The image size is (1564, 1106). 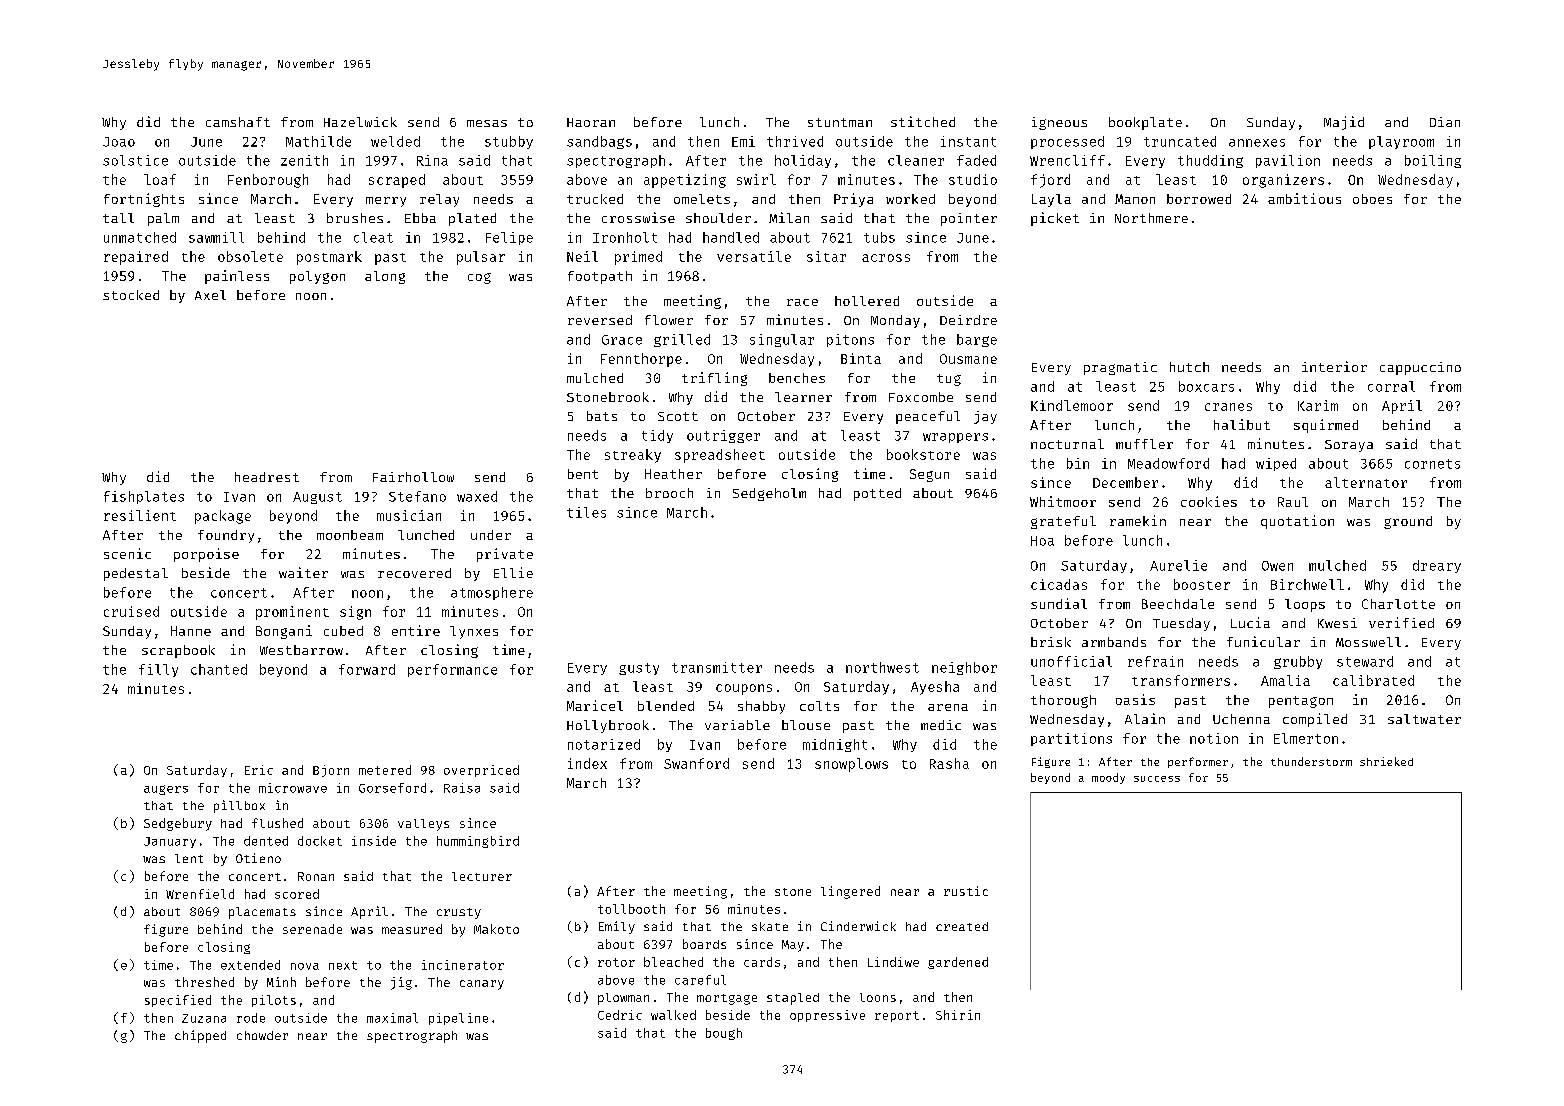 I want to click on notarized, so click(x=604, y=744).
